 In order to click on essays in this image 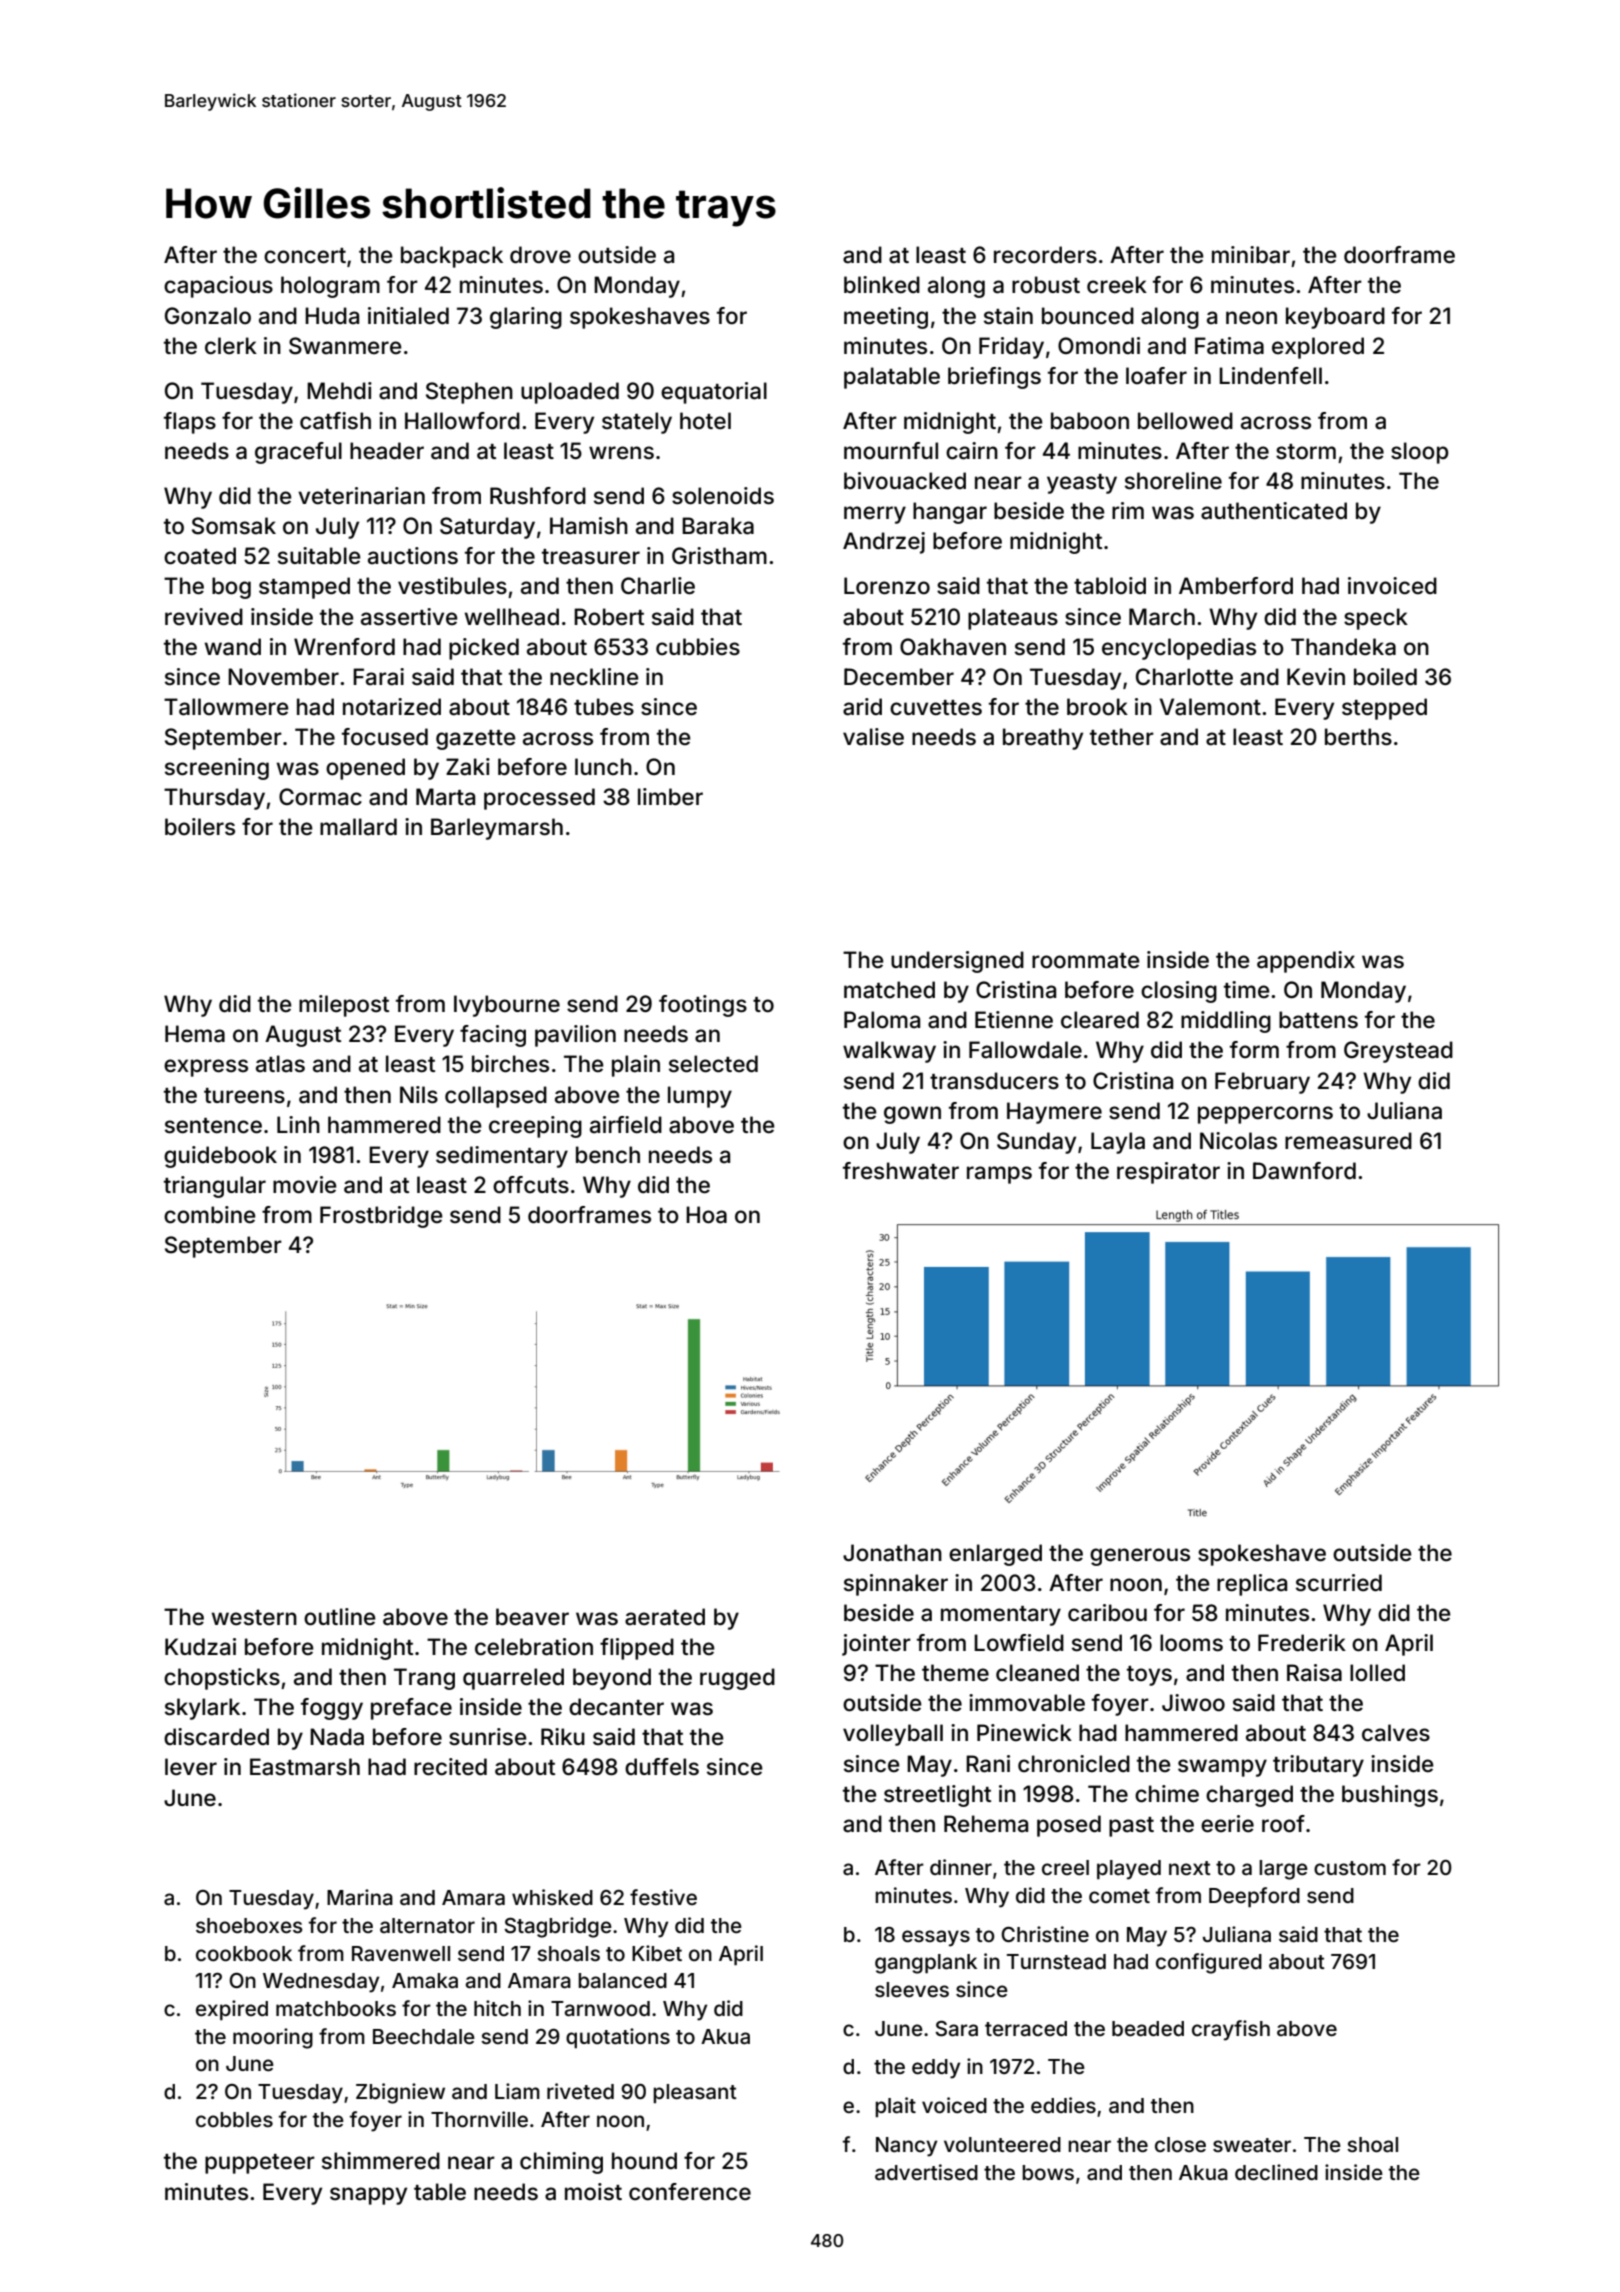, I will do `click(936, 1938)`.
